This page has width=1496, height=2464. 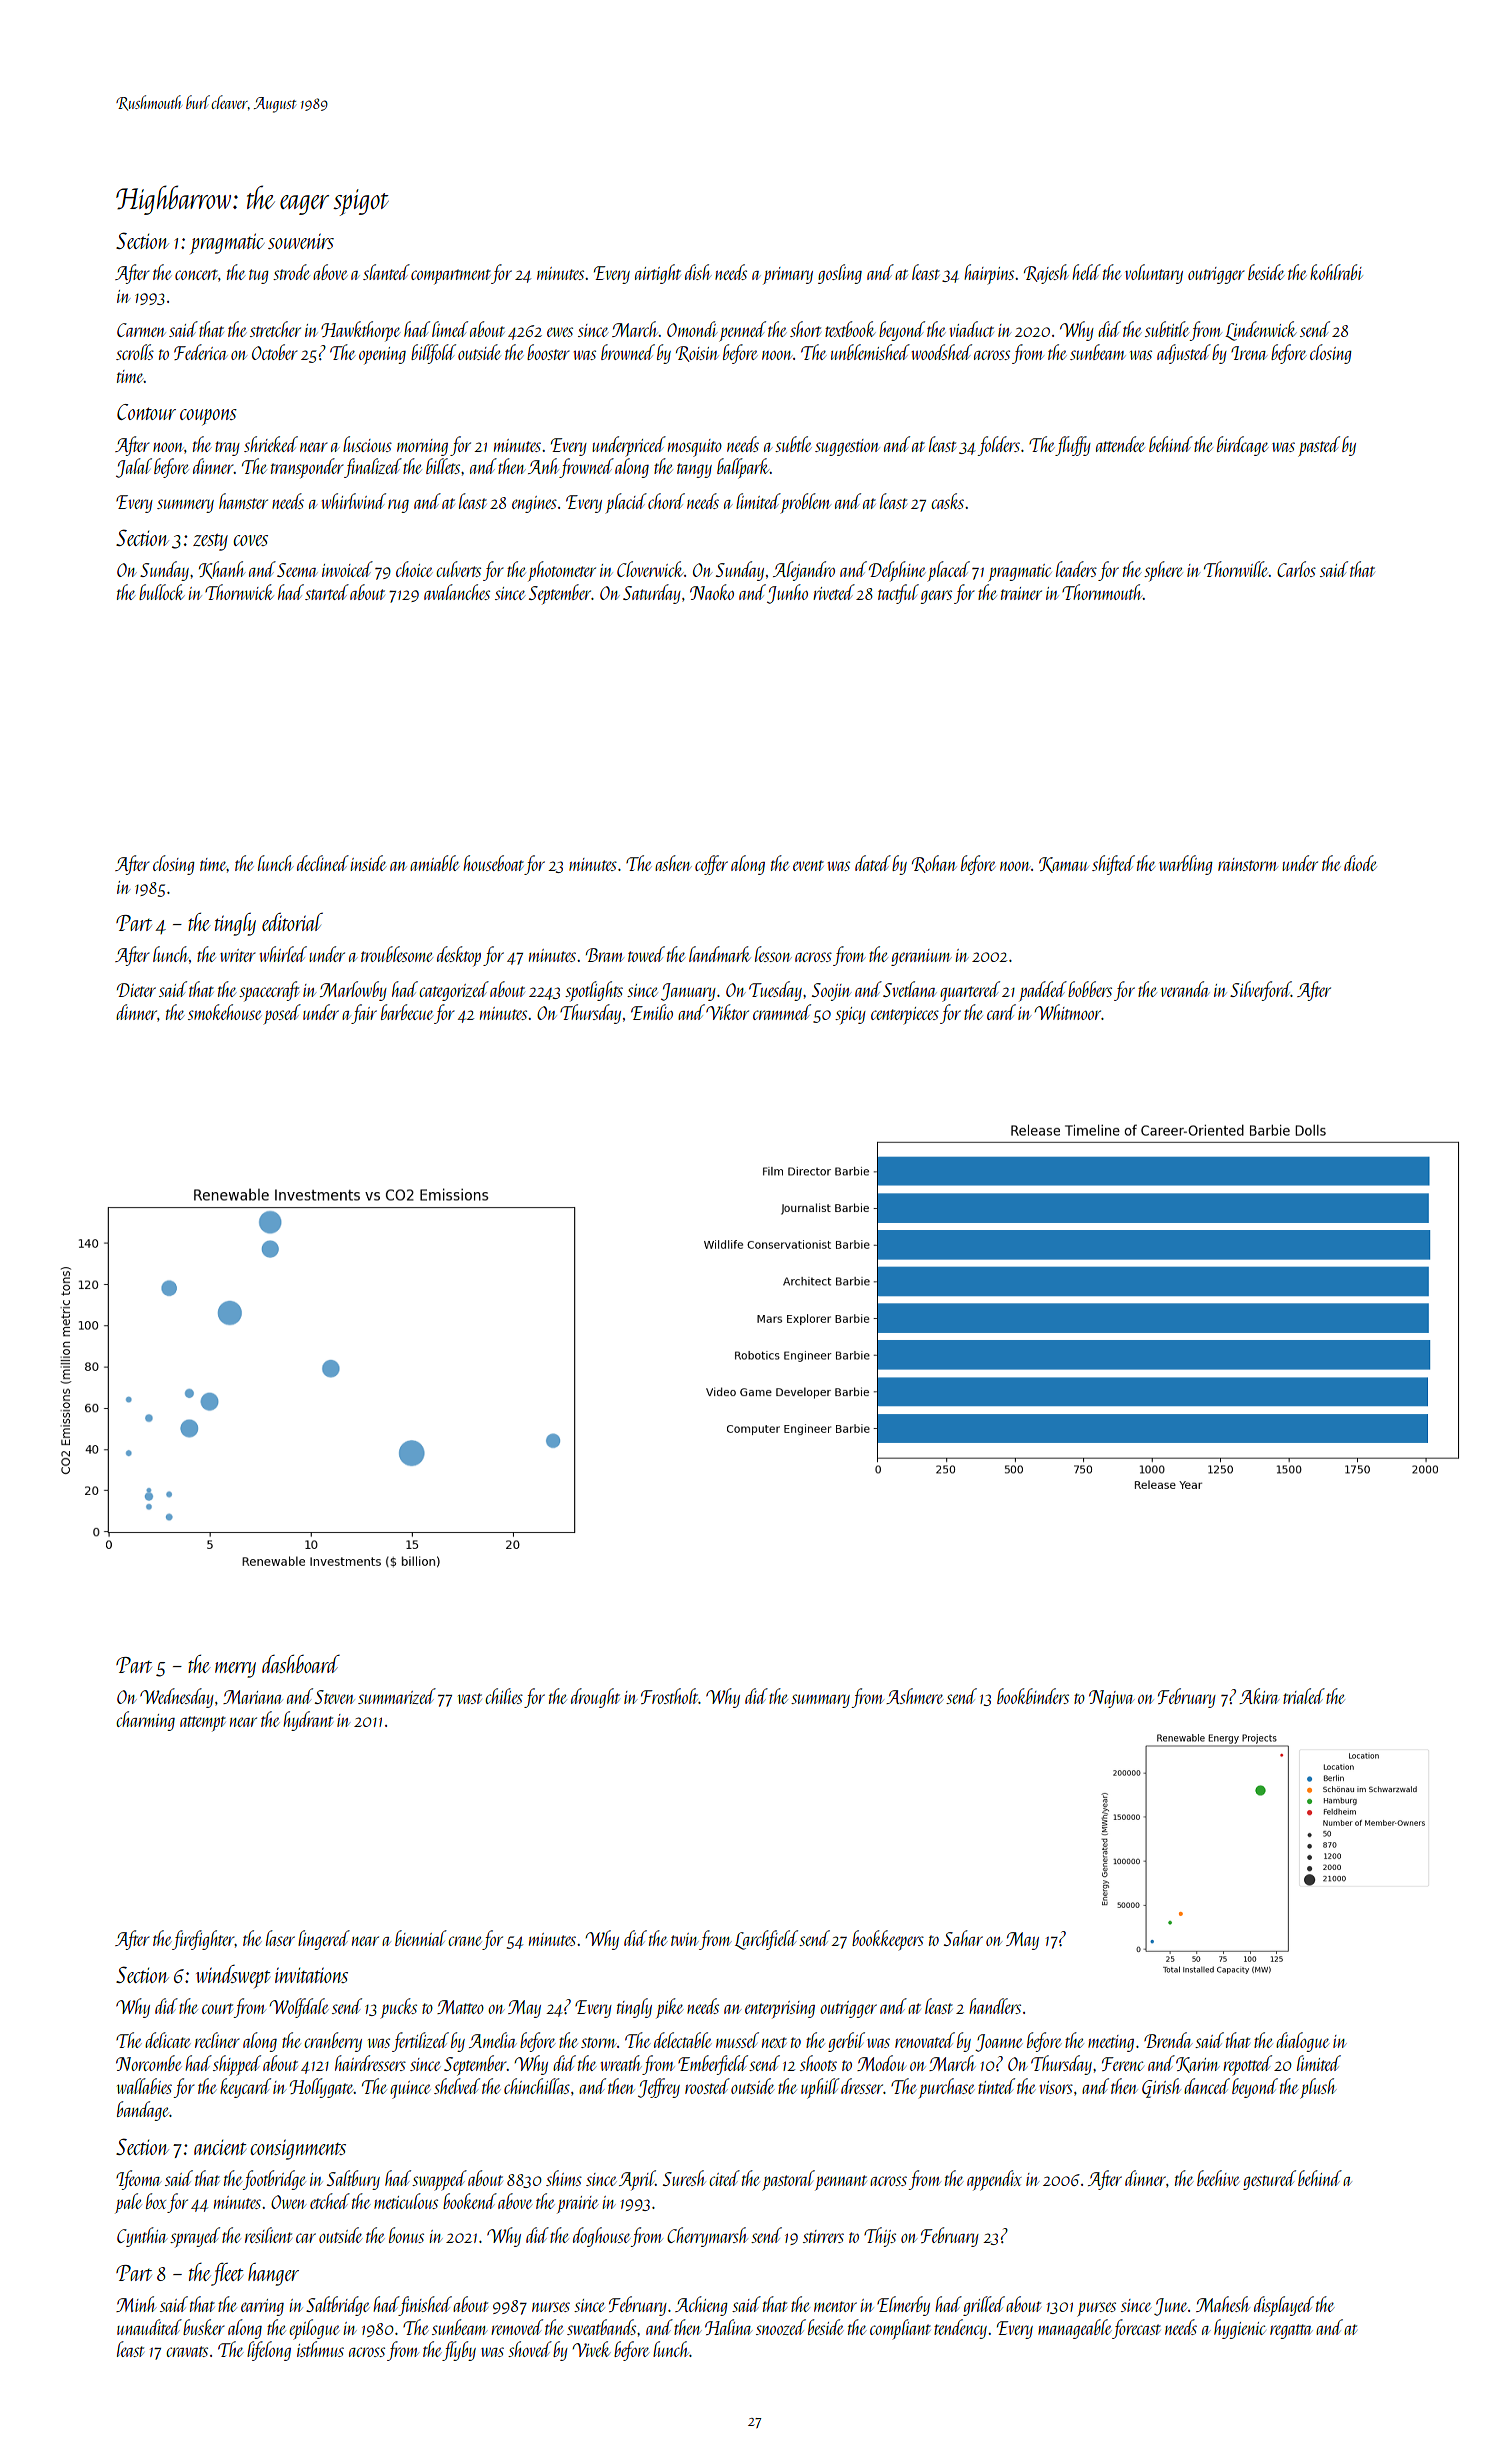 I want to click on smokehouse, so click(x=225, y=1012).
